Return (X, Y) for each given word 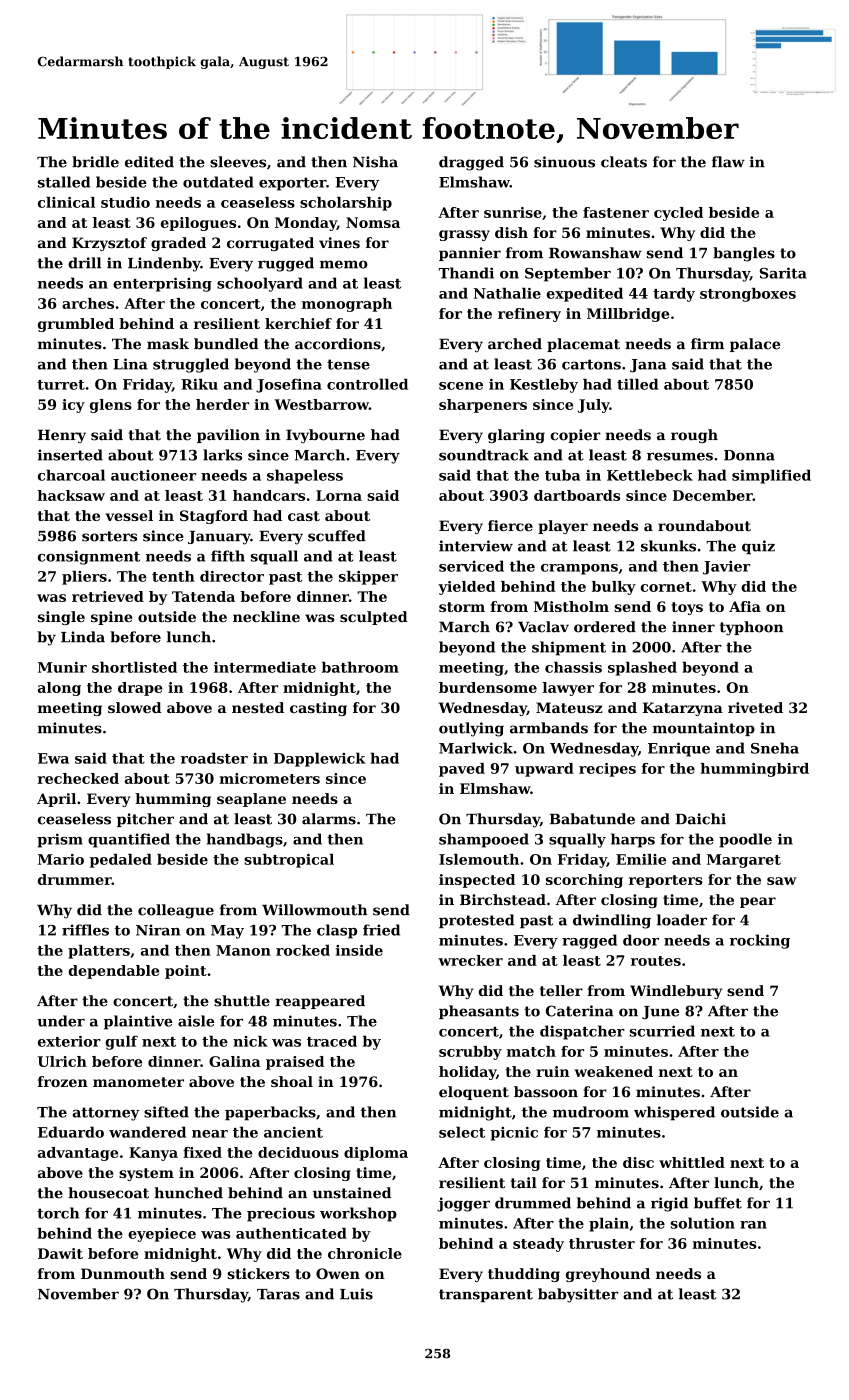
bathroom (360, 667)
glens (111, 406)
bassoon (546, 1092)
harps (633, 840)
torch (58, 1213)
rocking (760, 941)
